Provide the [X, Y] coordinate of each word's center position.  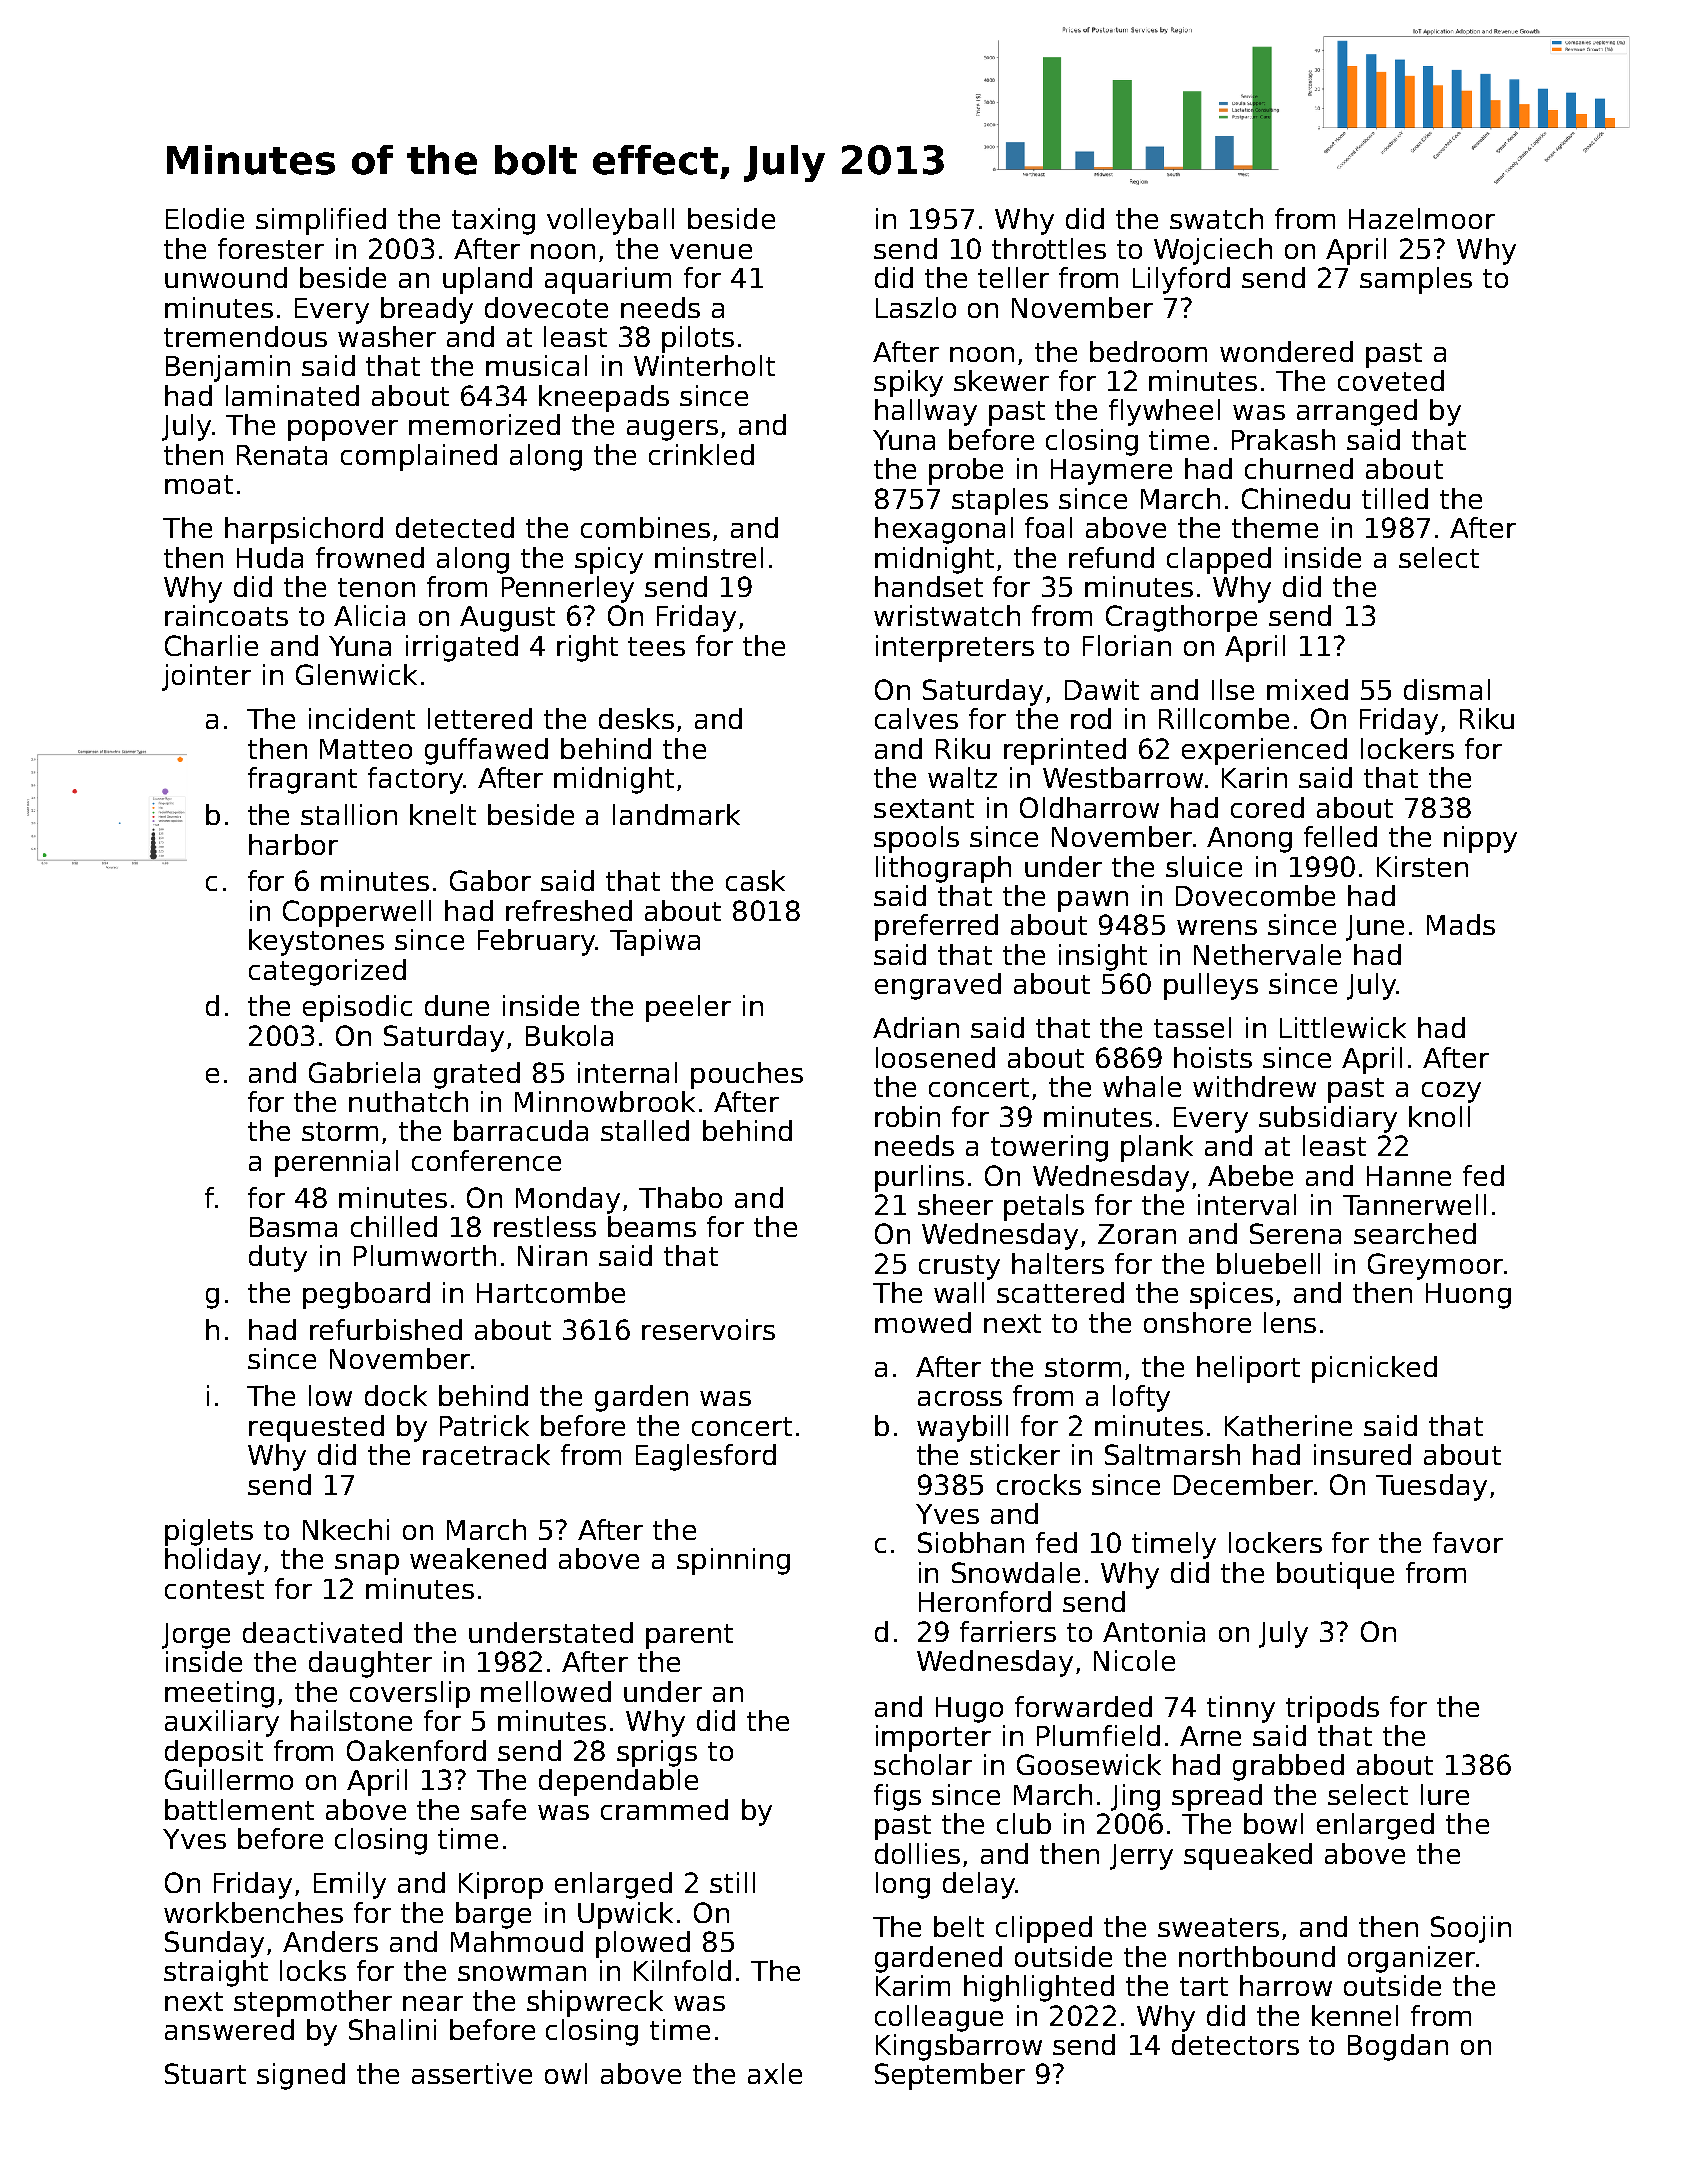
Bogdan [1398, 2047]
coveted [1391, 380]
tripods [1332, 1709]
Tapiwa [655, 942]
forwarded [1083, 1706]
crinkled [701, 454]
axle [775, 2073]
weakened [478, 1558]
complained [419, 457]
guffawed [486, 751]
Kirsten [1422, 866]
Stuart [205, 2073]
